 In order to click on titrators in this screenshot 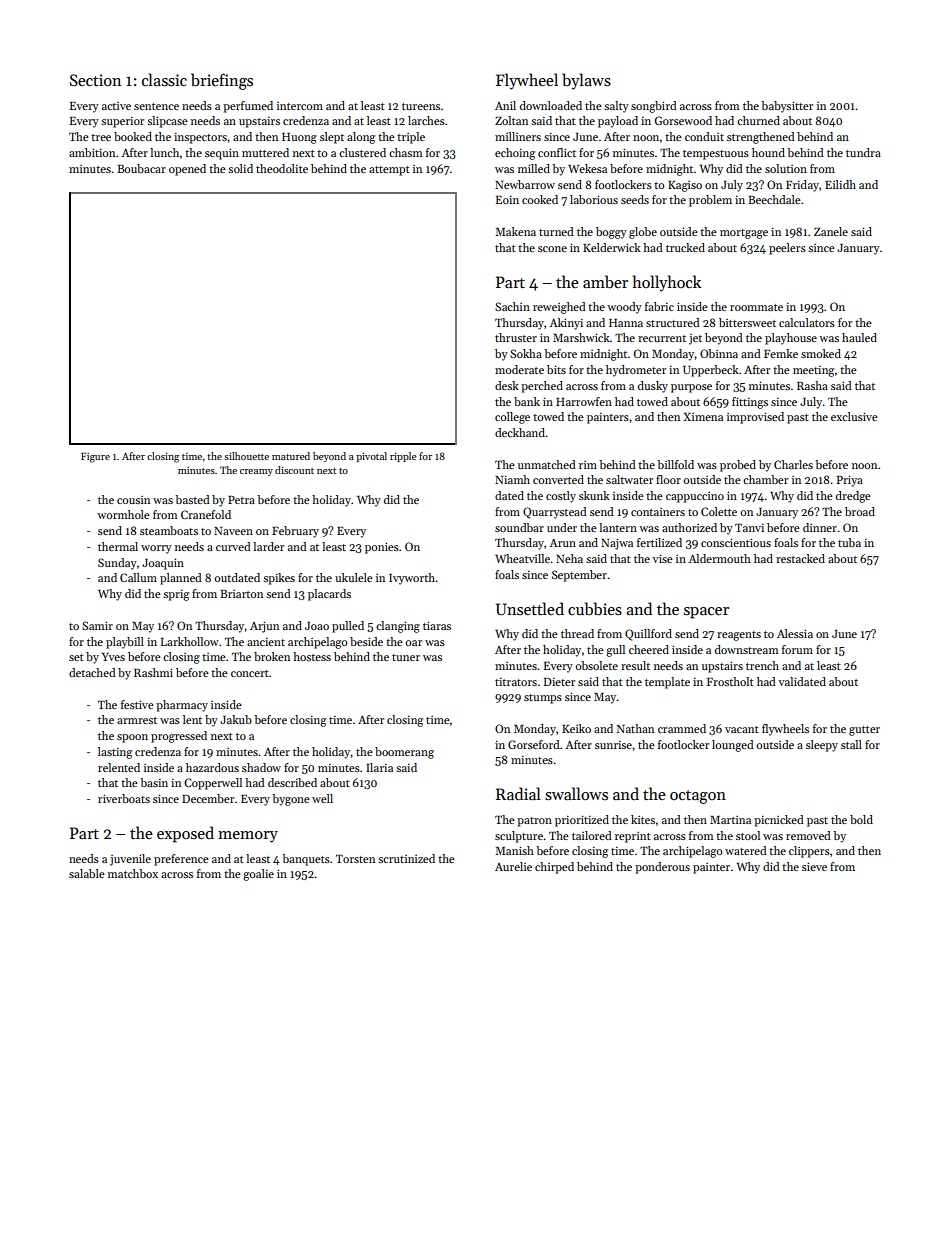, I will do `click(516, 682)`.
